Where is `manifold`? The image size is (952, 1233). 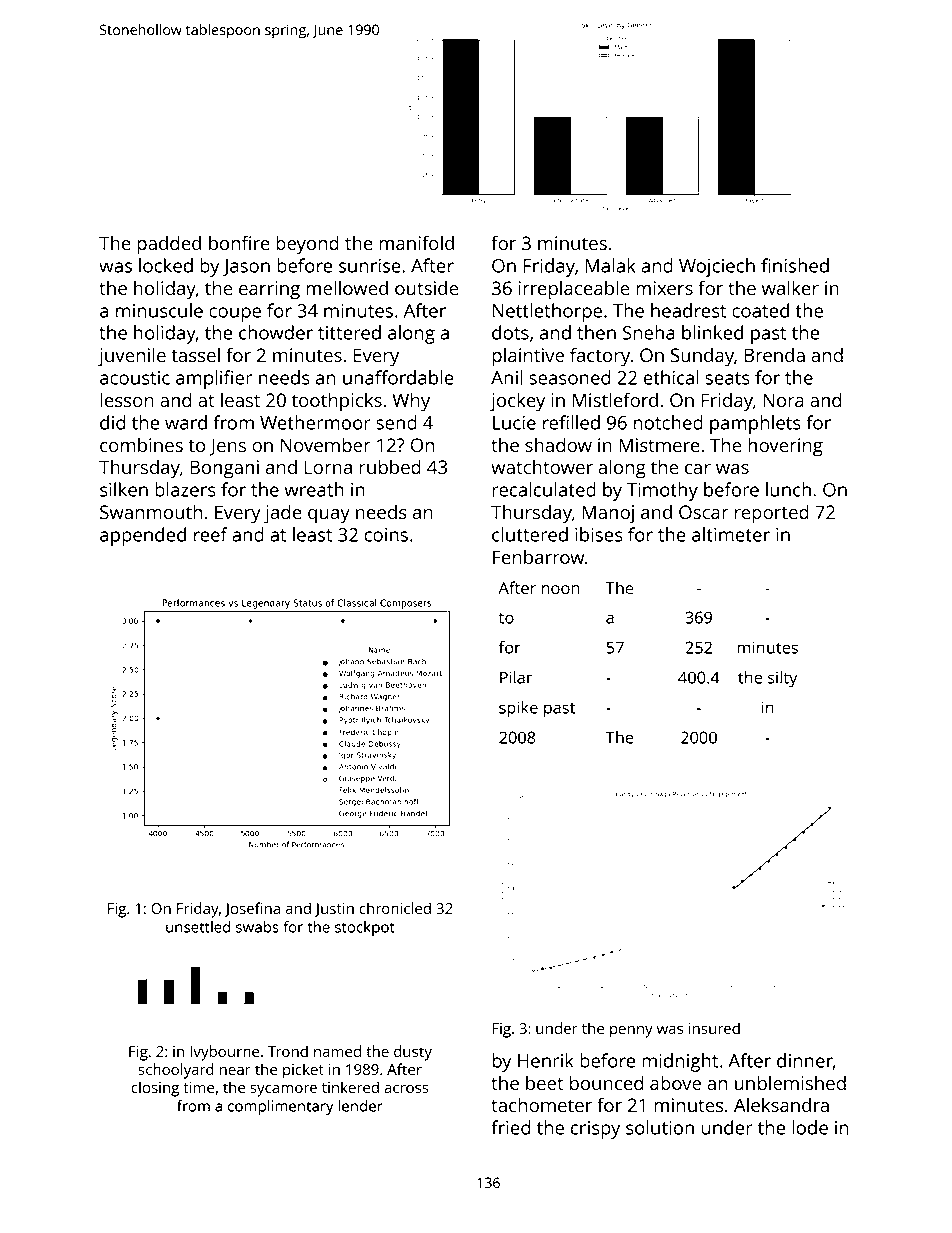 manifold is located at coordinates (416, 242).
